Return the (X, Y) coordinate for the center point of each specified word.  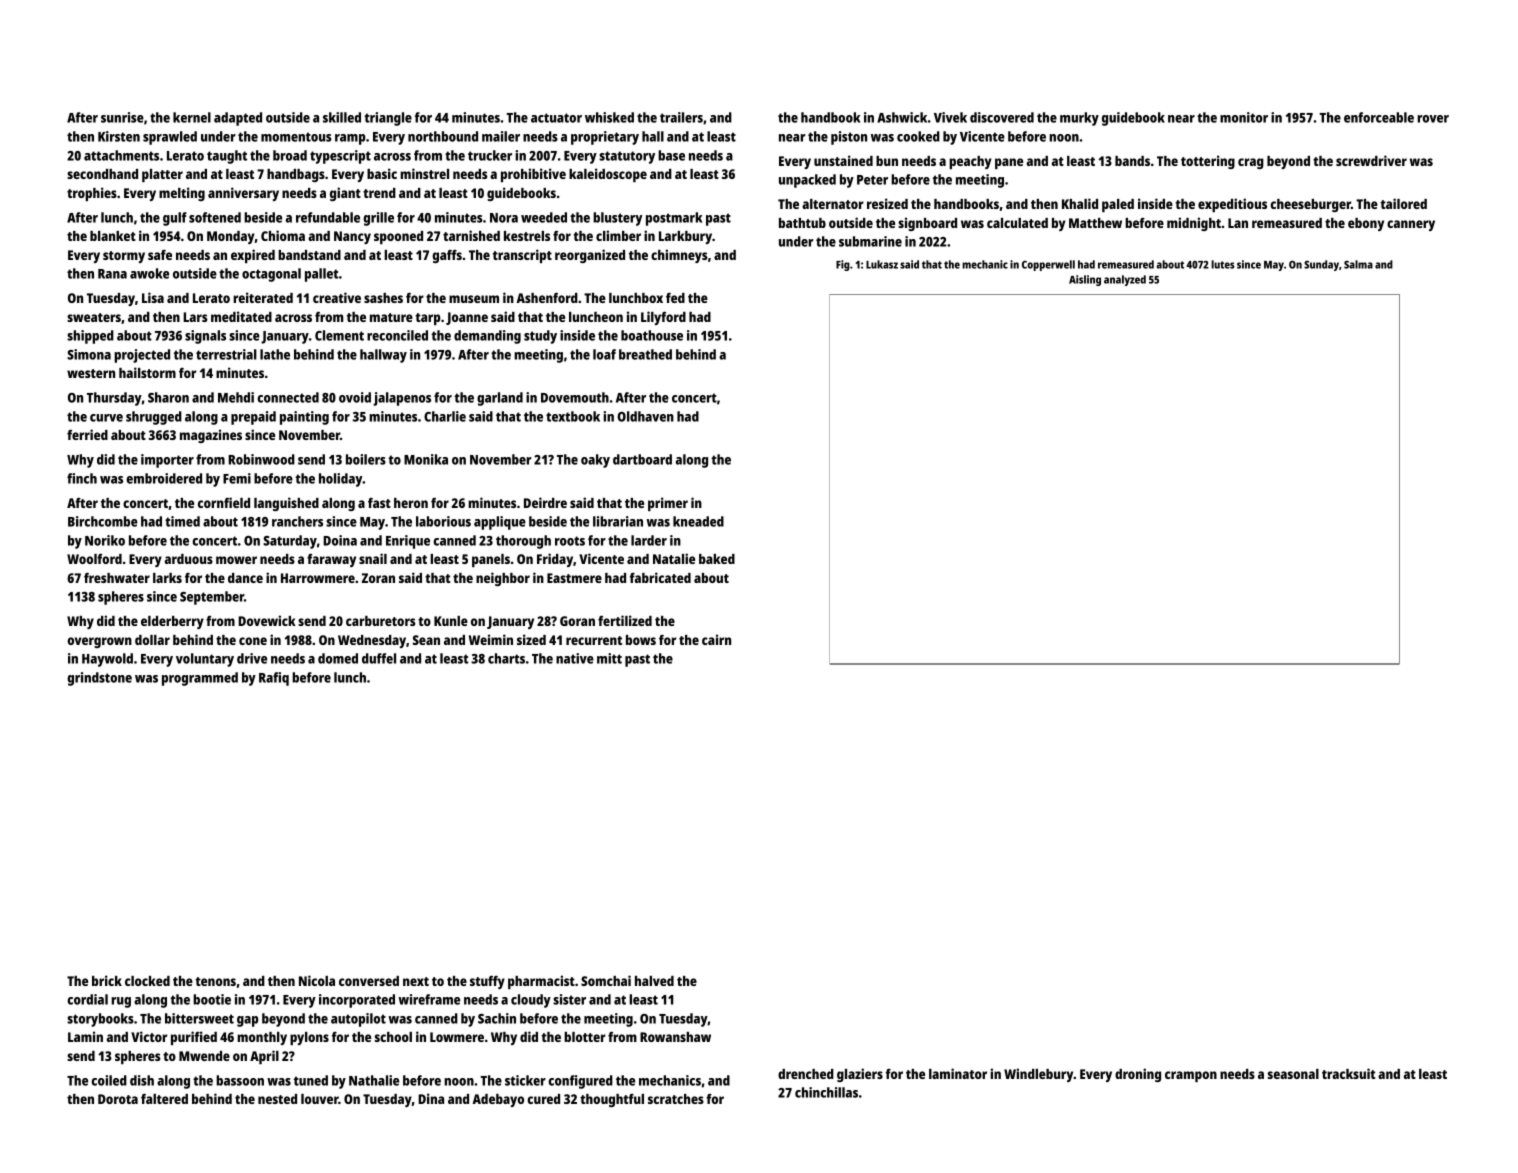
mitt (609, 658)
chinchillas (826, 1092)
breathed (645, 354)
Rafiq (274, 679)
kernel (192, 117)
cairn (716, 639)
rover (1433, 119)
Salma (1358, 264)
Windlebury (1039, 1075)
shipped (90, 337)
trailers (681, 117)
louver (319, 1099)
